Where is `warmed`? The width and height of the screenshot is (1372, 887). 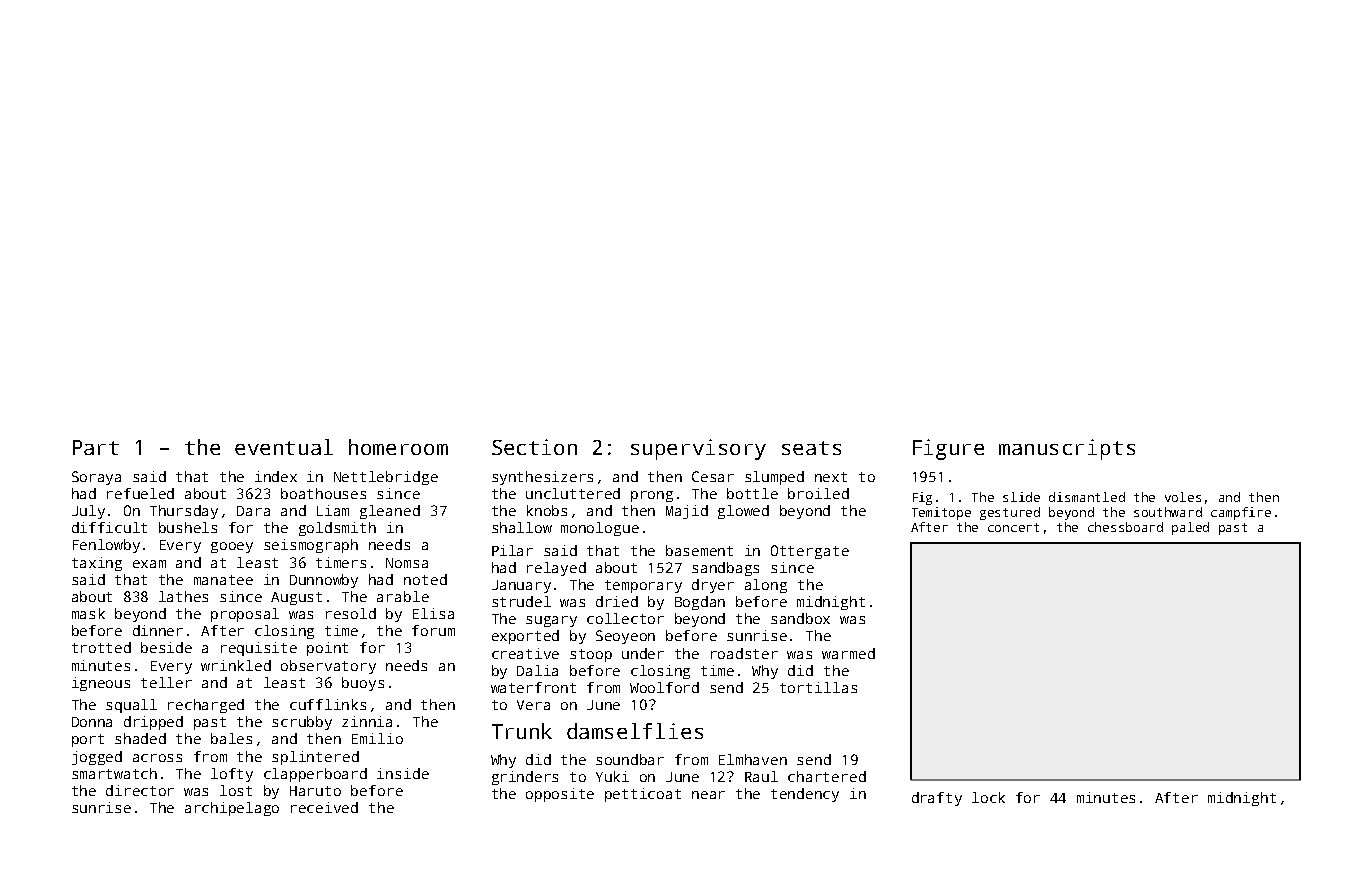 warmed is located at coordinates (848, 653).
